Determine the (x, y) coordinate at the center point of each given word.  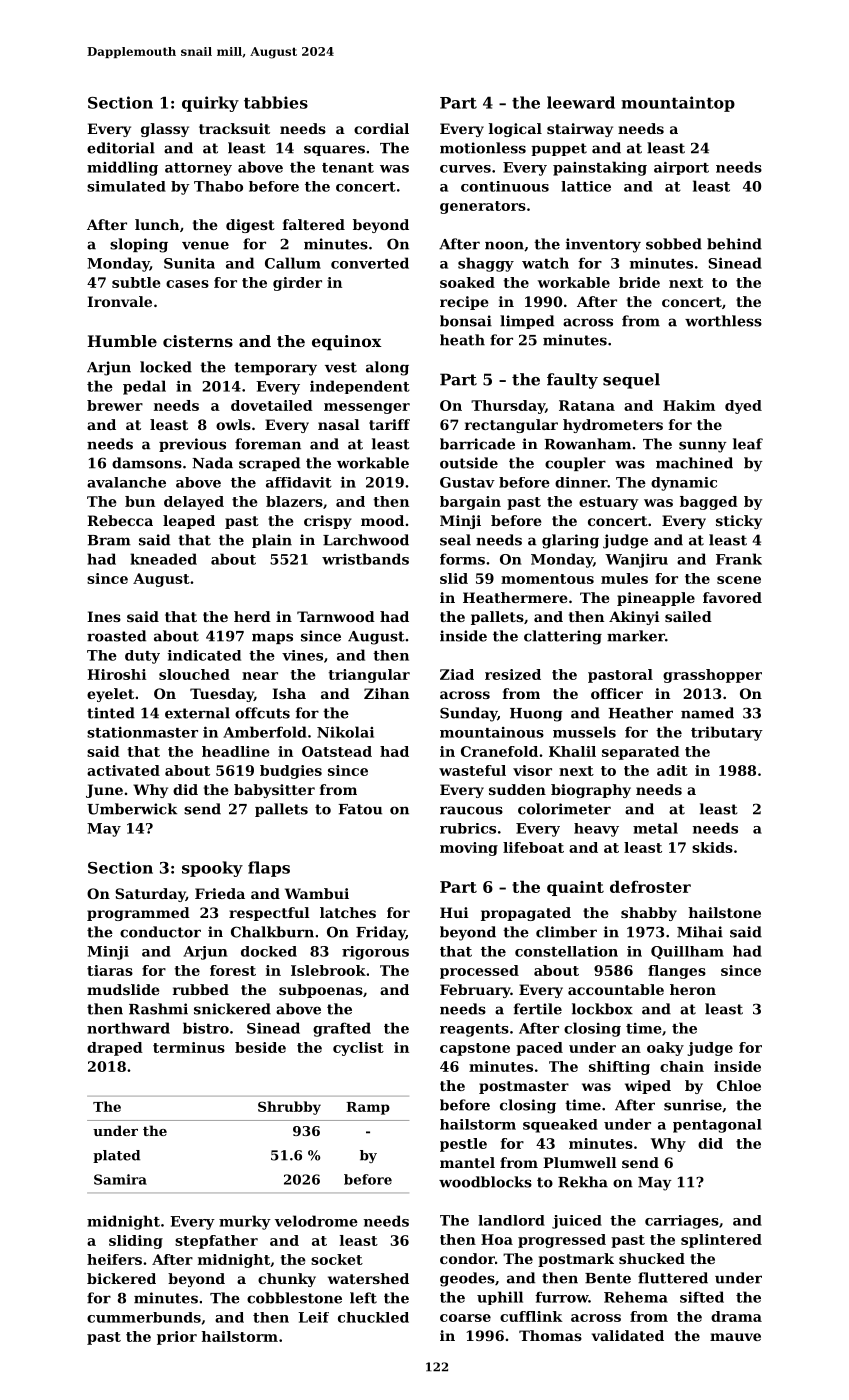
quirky (210, 104)
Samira (120, 1179)
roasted (116, 636)
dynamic (684, 484)
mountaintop (678, 104)
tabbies (276, 102)
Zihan (386, 693)
